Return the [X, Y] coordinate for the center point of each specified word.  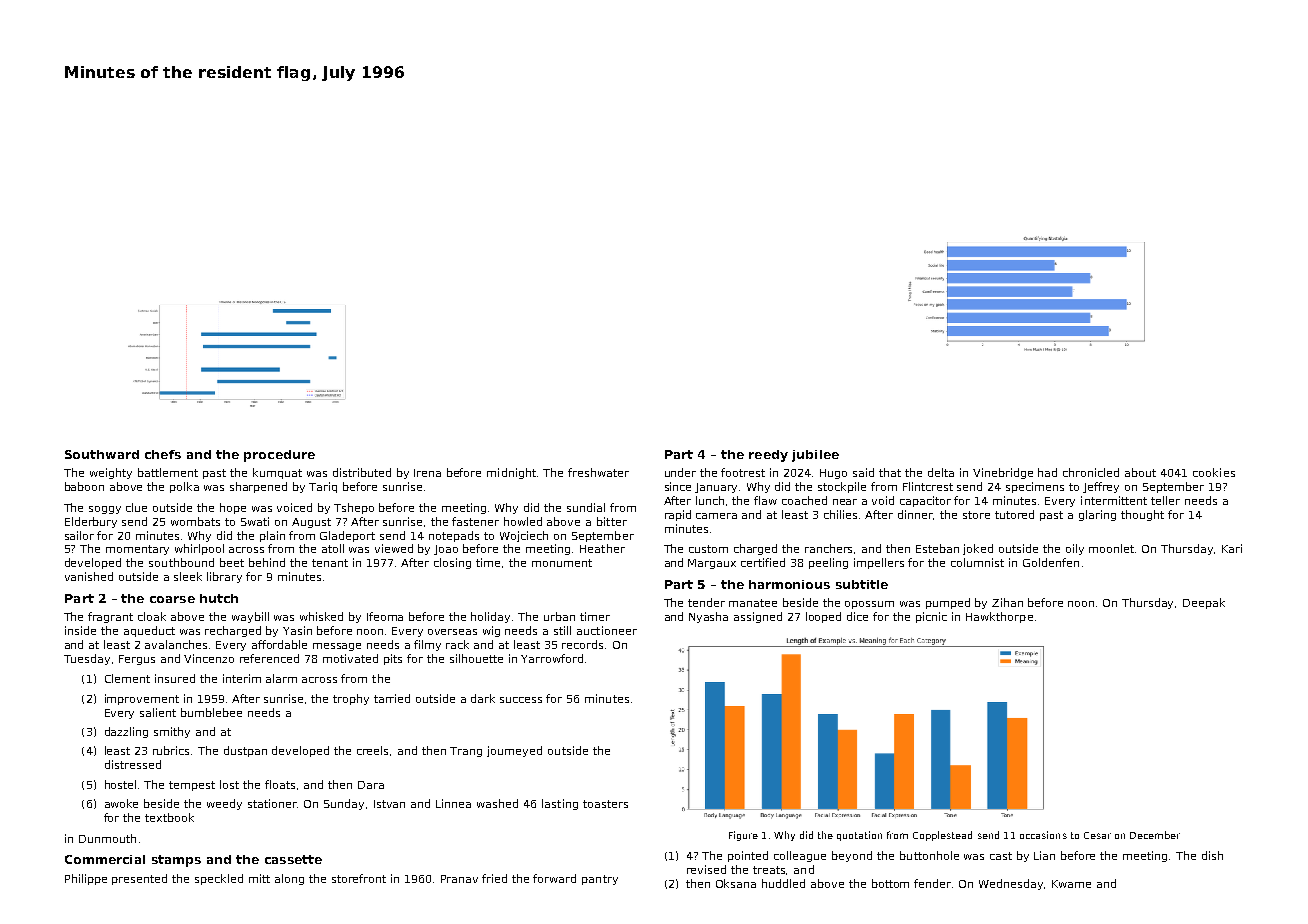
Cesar [1097, 835]
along [289, 879]
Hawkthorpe [999, 617]
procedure [279, 456]
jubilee [815, 456]
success [521, 700]
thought [1142, 515]
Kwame [1071, 884]
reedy [768, 456]
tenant [330, 563]
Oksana [736, 883]
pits [393, 659]
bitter [612, 521]
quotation [859, 836]
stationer [273, 803]
